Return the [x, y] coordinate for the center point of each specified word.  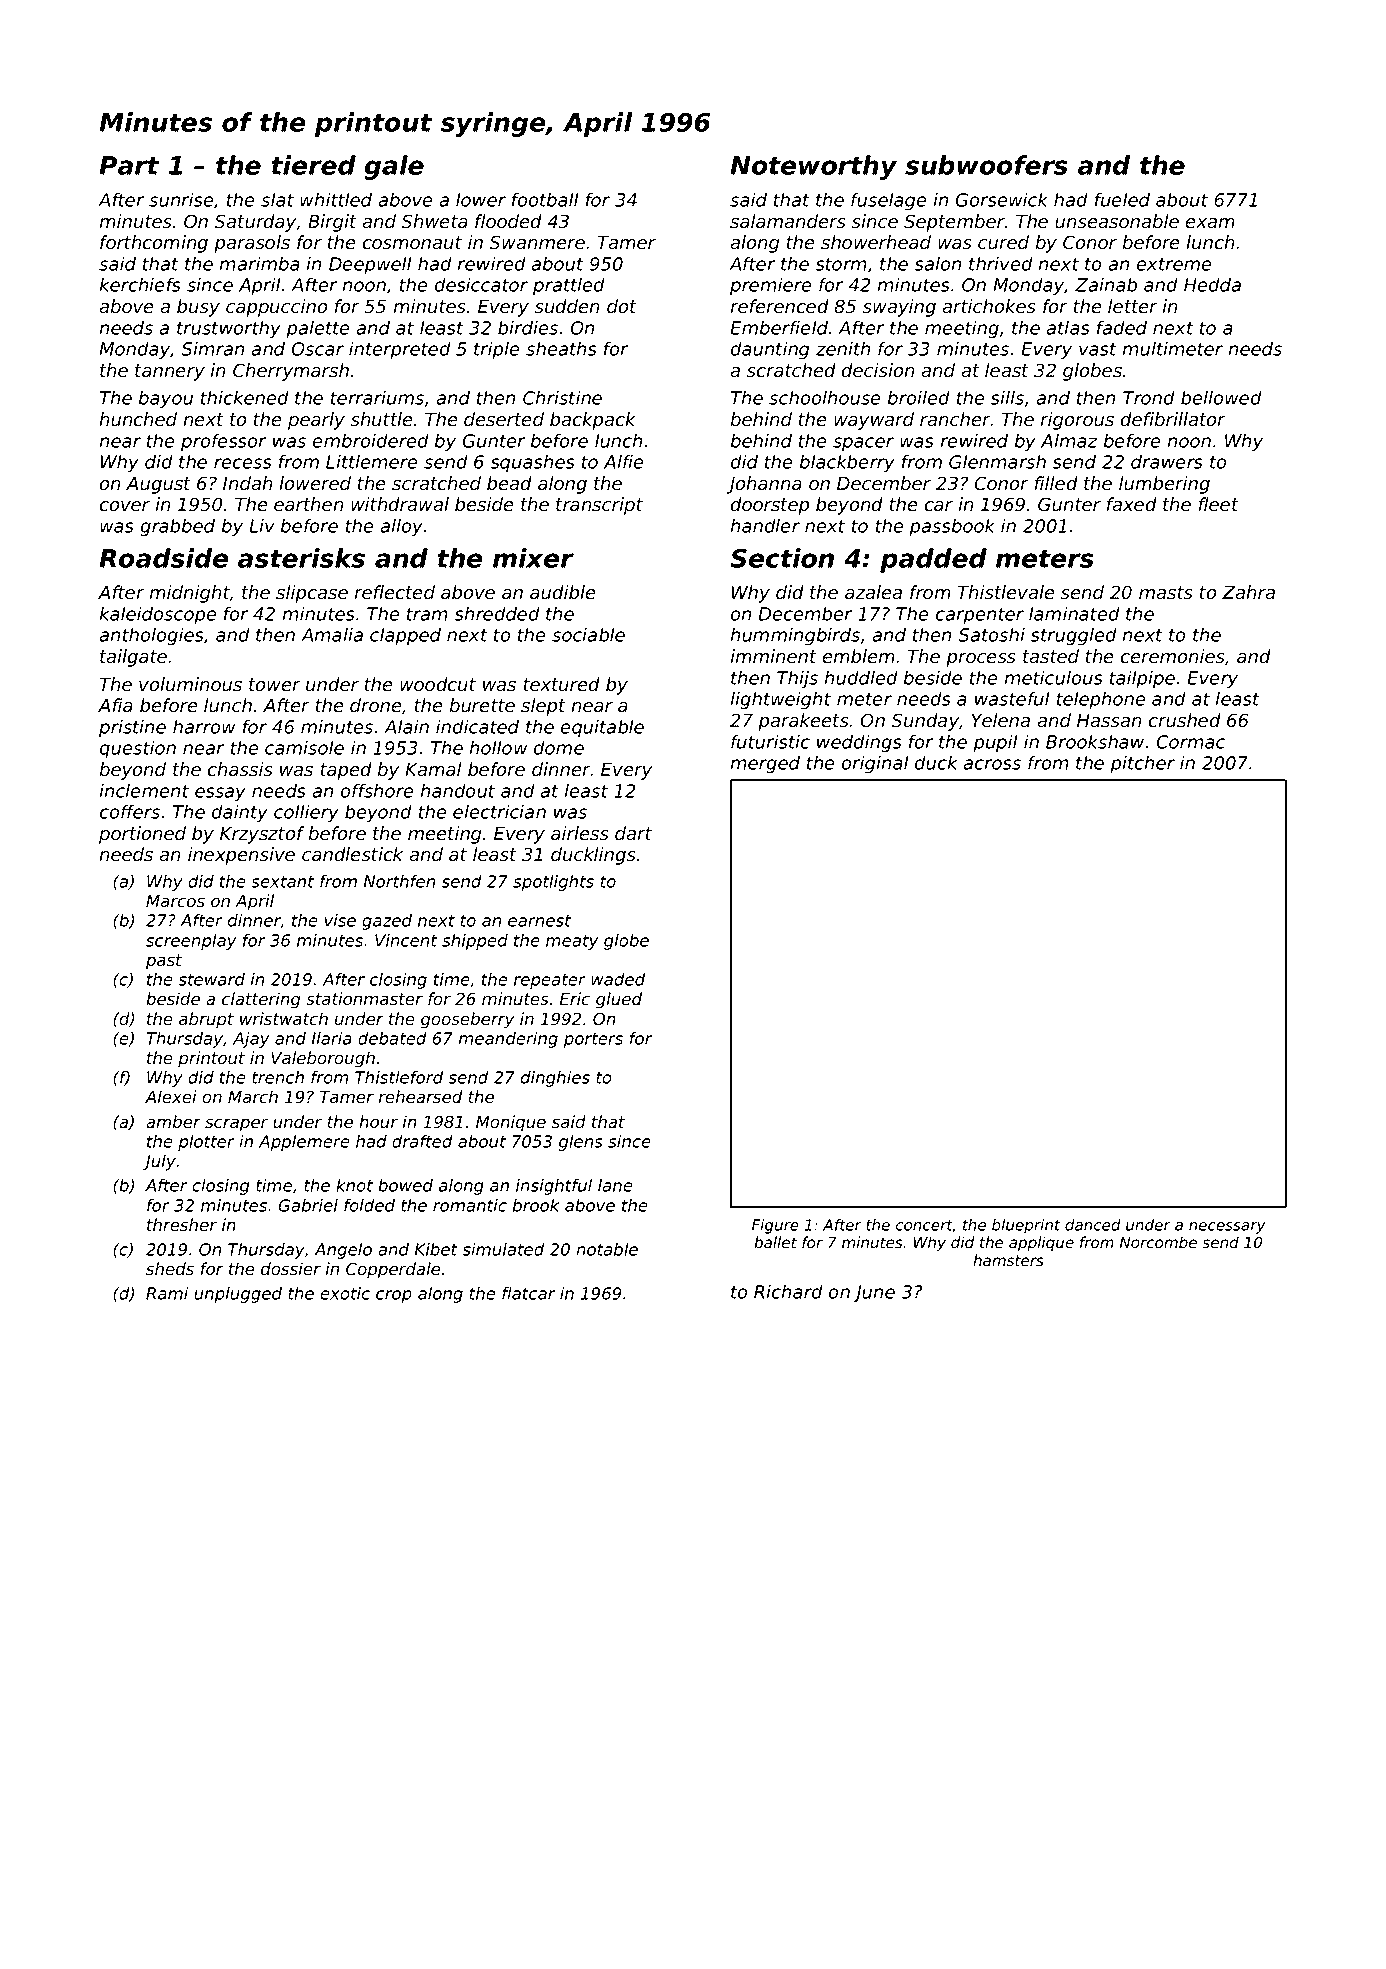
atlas [1068, 328]
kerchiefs [140, 284]
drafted [422, 1141]
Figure [775, 1226]
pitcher [1142, 765]
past [164, 962]
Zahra [1248, 592]
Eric [575, 999]
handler [765, 525]
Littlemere [372, 462]
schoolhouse [825, 397]
